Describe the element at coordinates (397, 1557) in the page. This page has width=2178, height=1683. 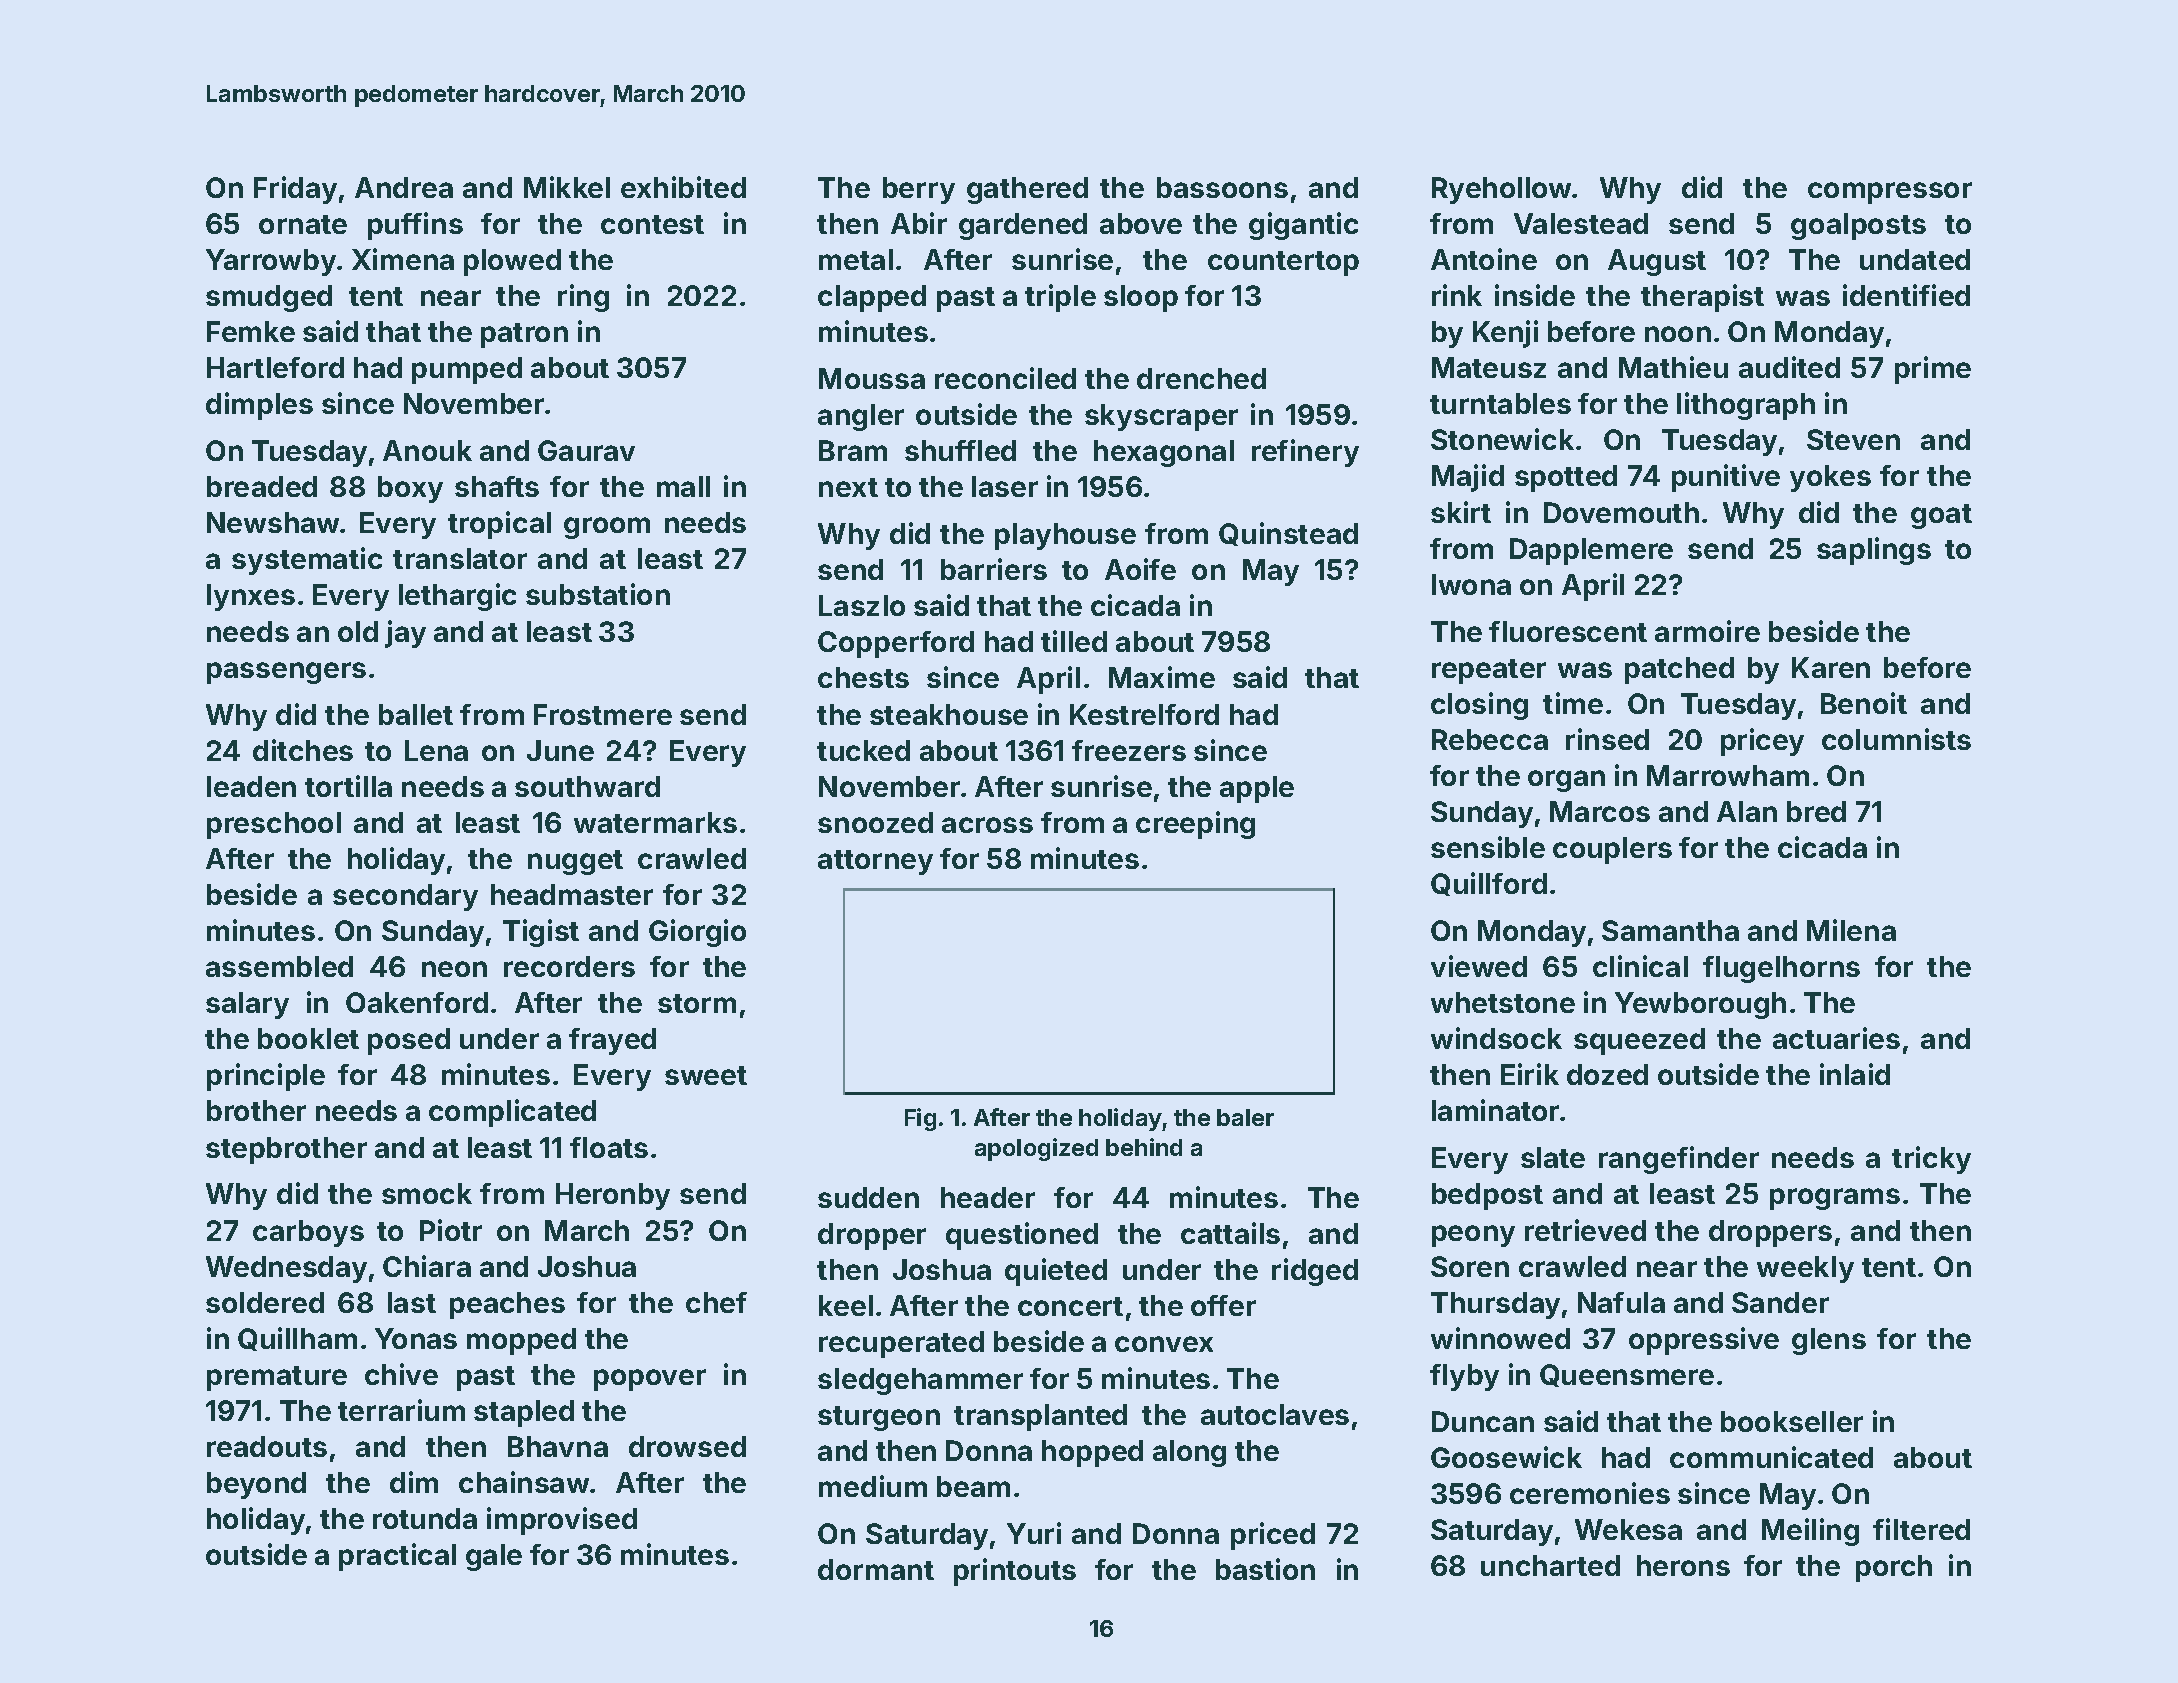
I see `practical` at that location.
